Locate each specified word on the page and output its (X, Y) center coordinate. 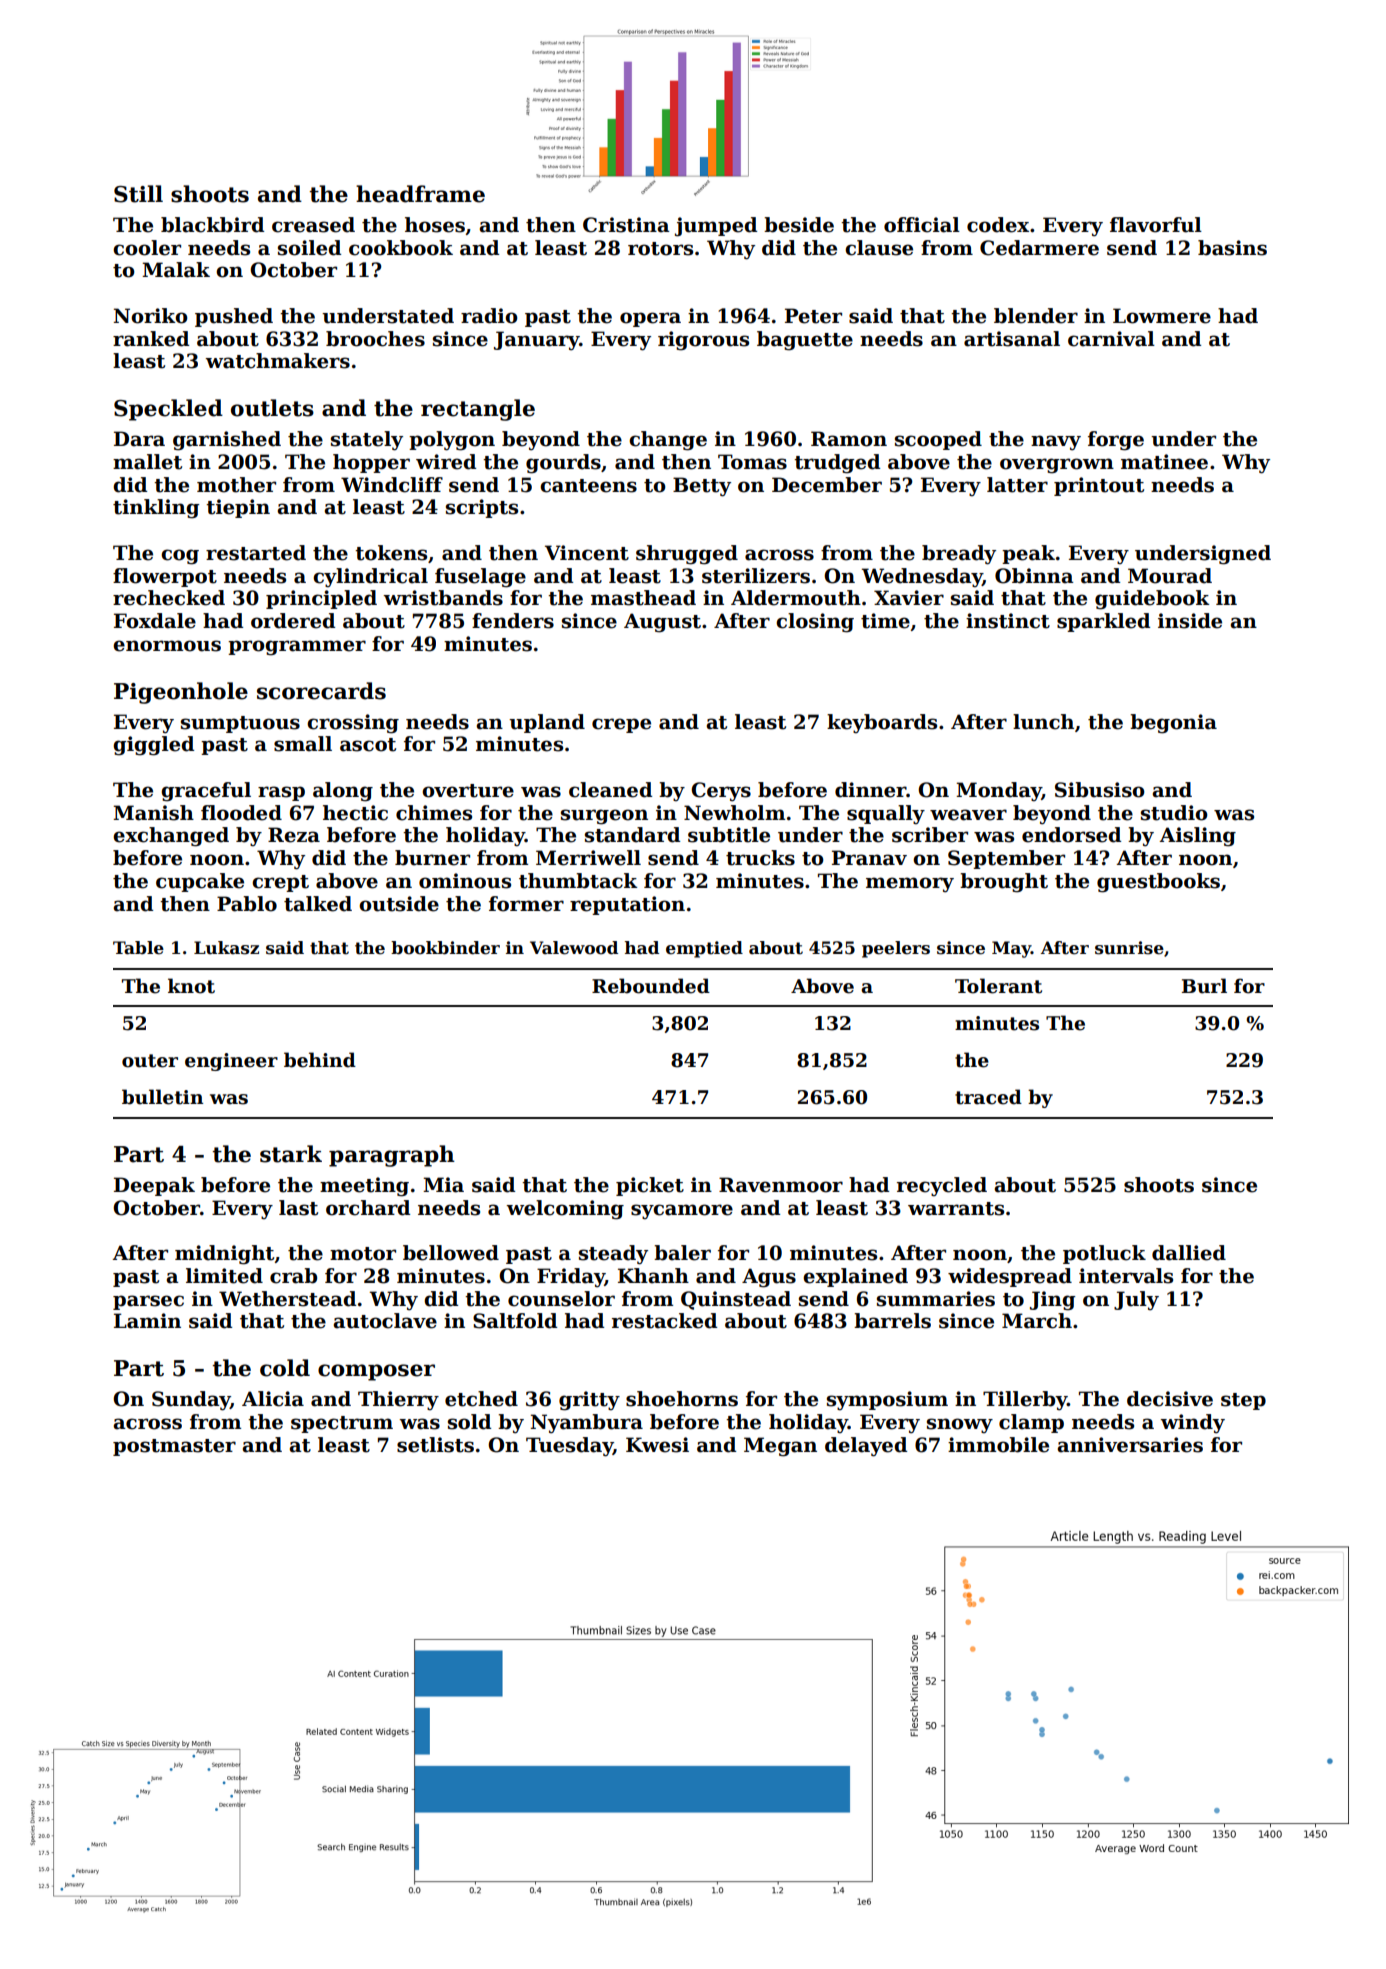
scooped (938, 440)
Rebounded (651, 986)
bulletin (162, 1097)
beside (799, 225)
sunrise (1129, 948)
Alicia (273, 1399)
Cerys (721, 791)
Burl (1204, 986)
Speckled (168, 410)
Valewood (574, 948)
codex (998, 225)
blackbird (212, 225)
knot (191, 986)
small (303, 744)
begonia (1173, 724)
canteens (588, 486)
